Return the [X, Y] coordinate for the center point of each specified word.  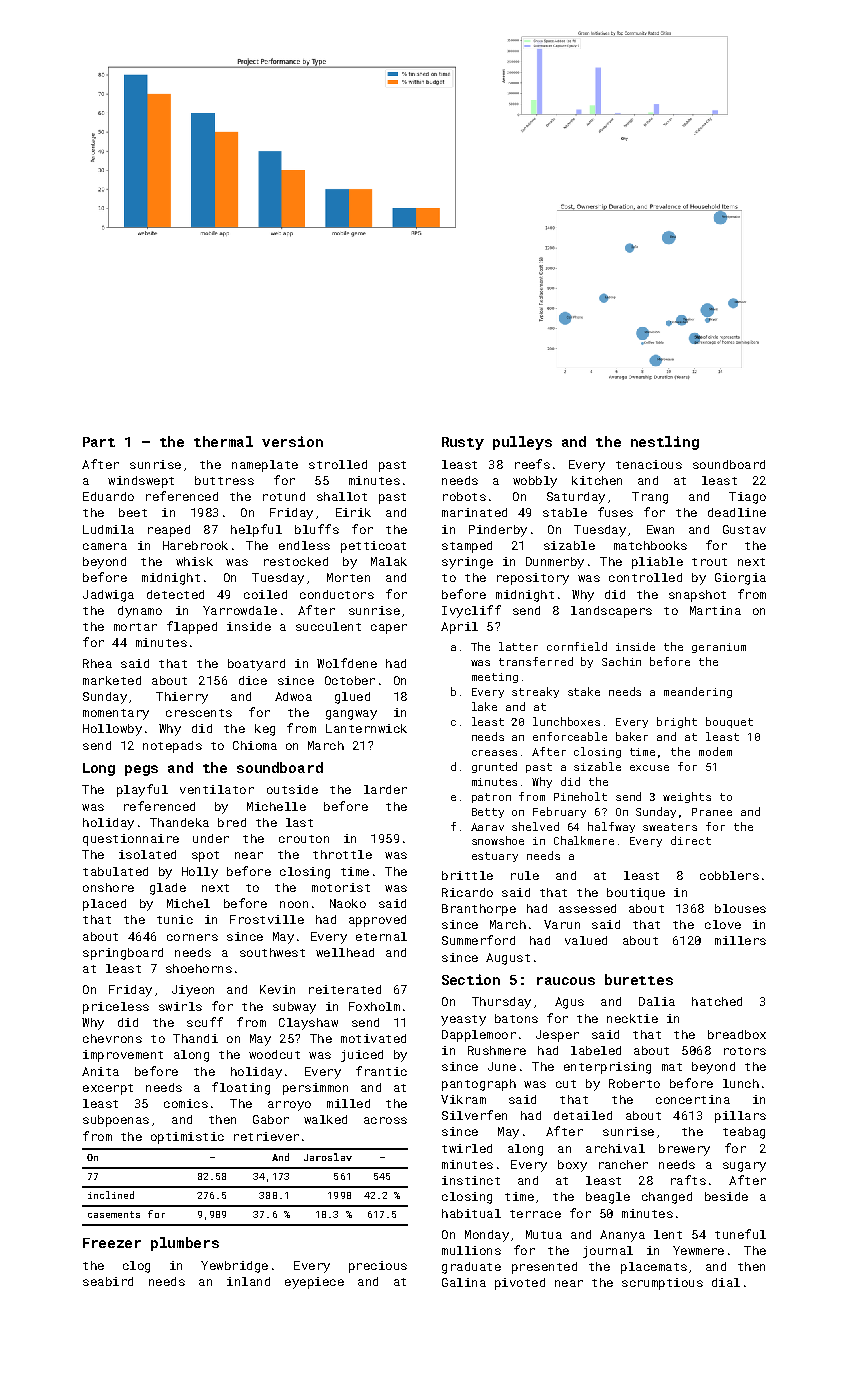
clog [136, 1267]
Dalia [657, 1001]
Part [99, 442]
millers [740, 940]
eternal [381, 936]
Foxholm [374, 1006]
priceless [116, 1008]
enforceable [570, 736]
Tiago [747, 498]
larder [385, 789]
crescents [199, 713]
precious [378, 1267]
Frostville [267, 919]
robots [464, 496]
